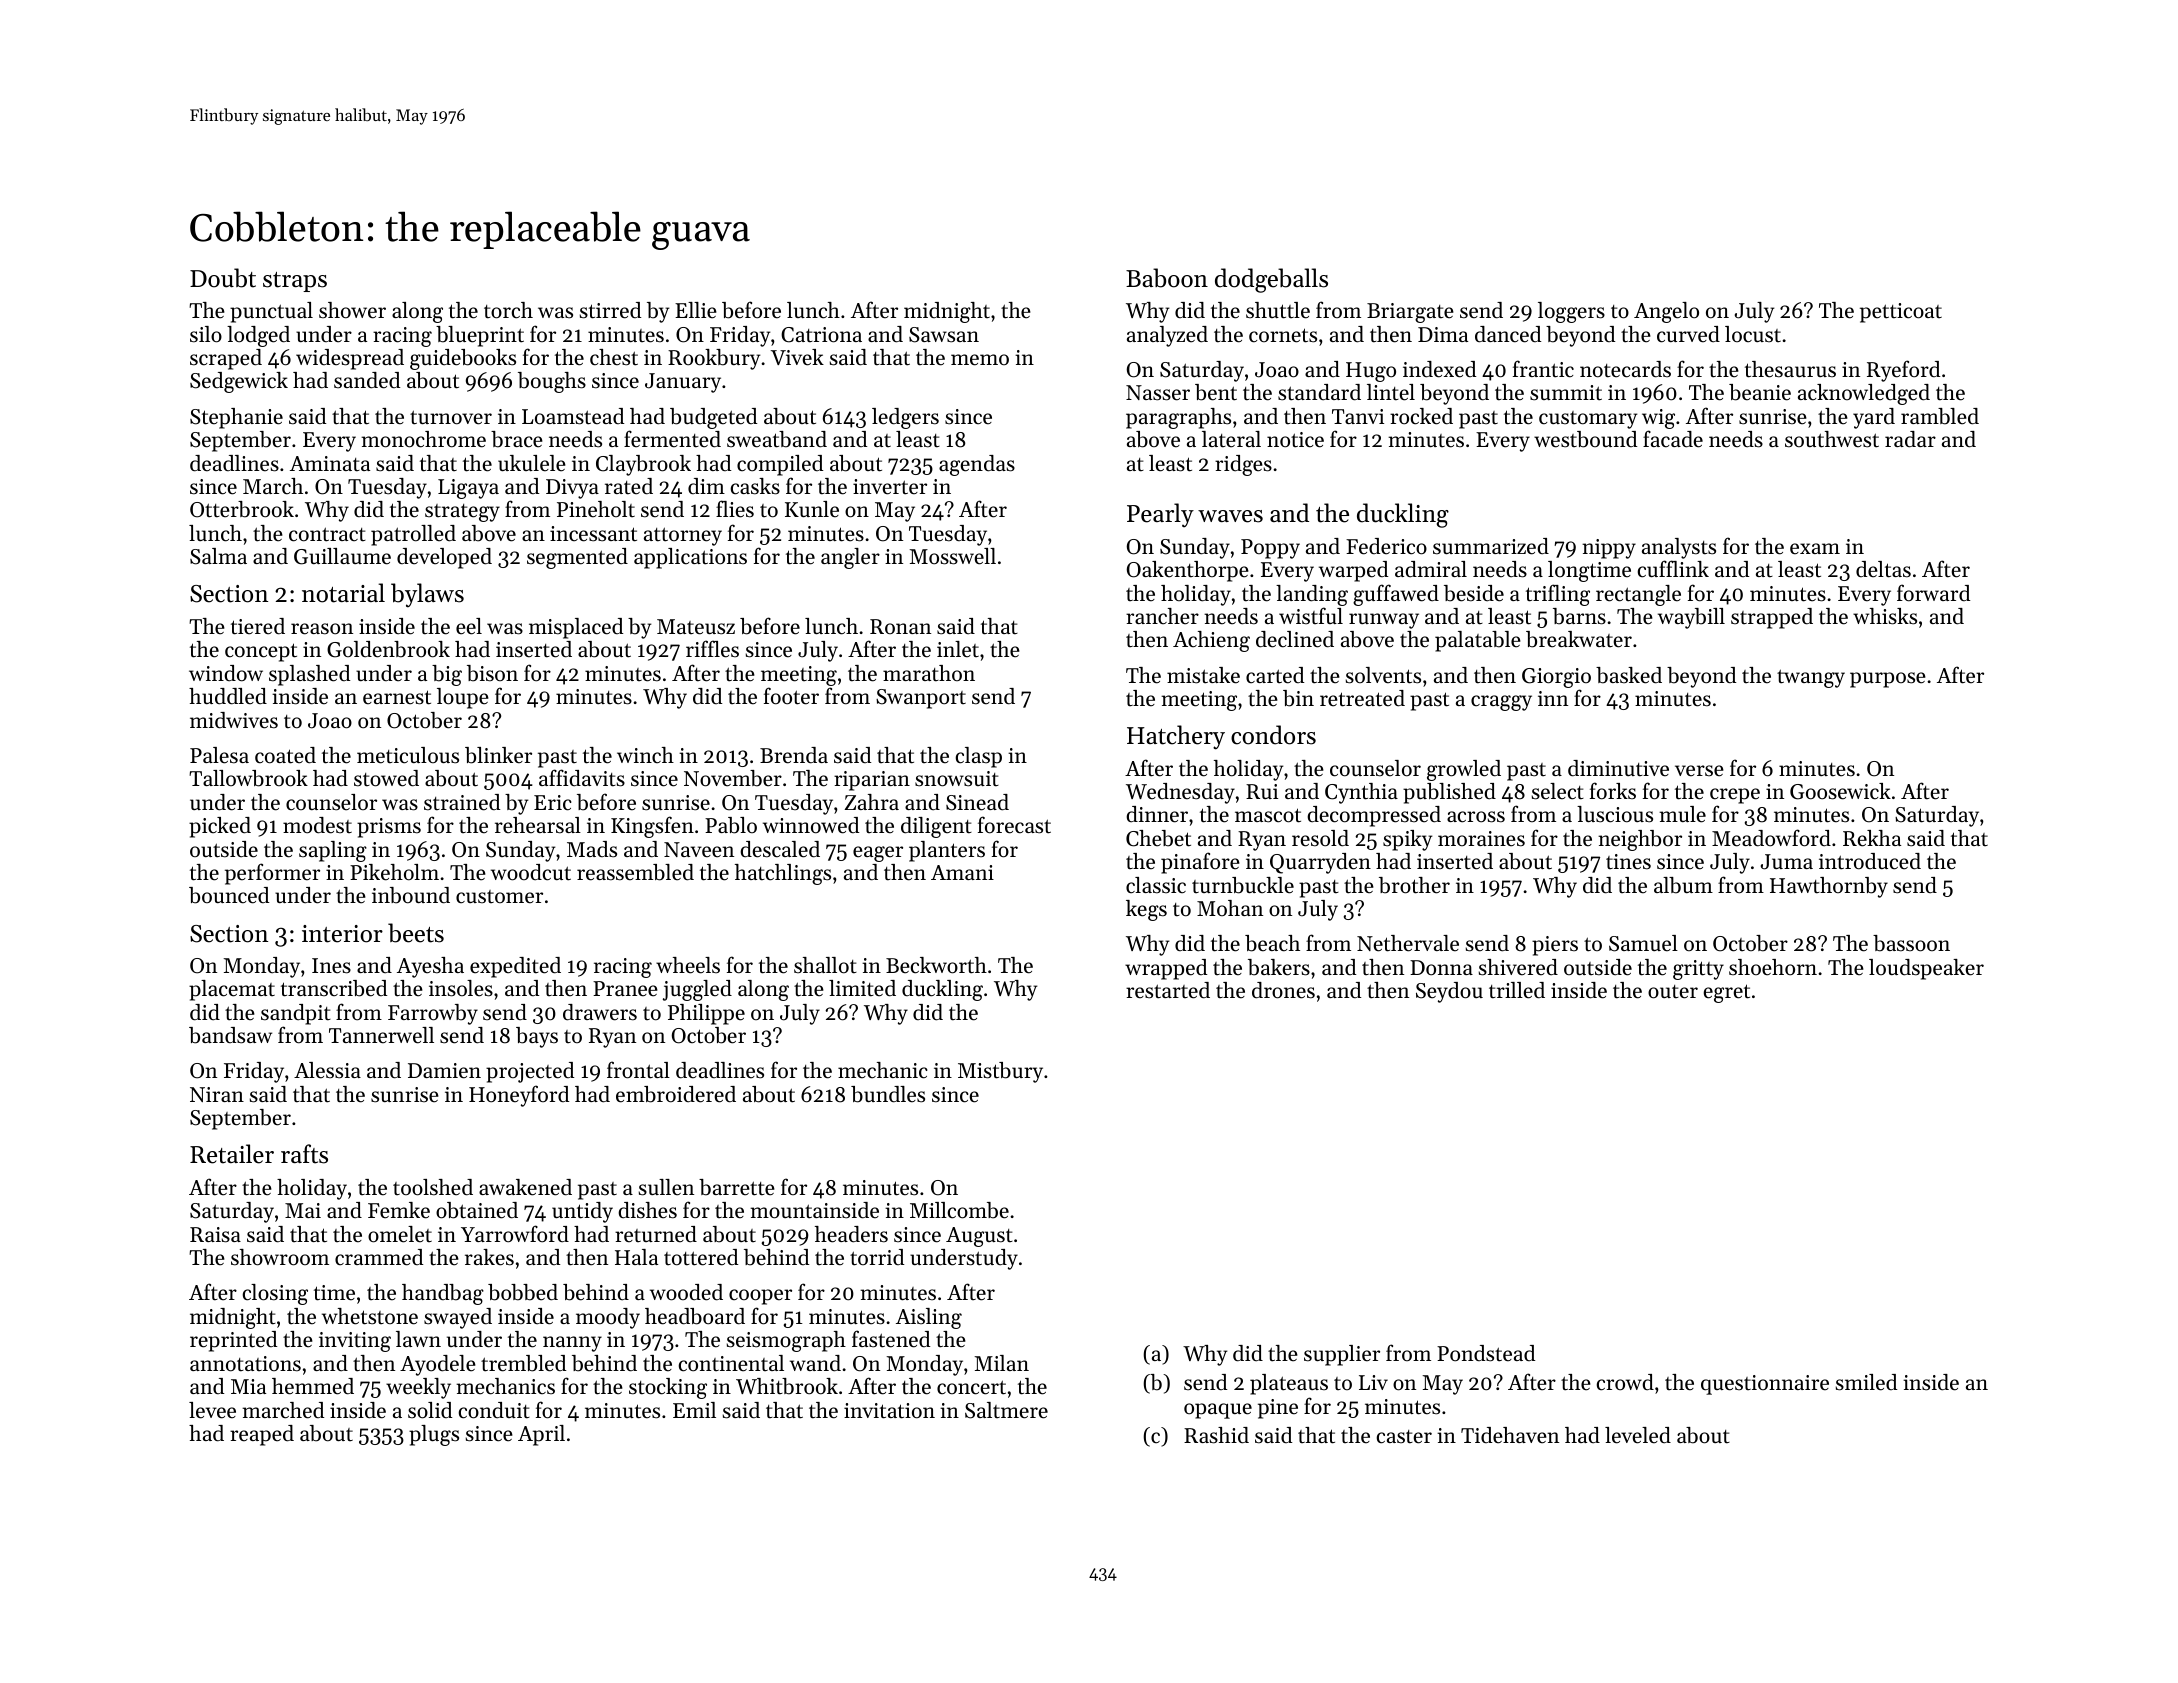 The height and width of the document is (1683, 2178). I want to click on reaped, so click(262, 1435).
